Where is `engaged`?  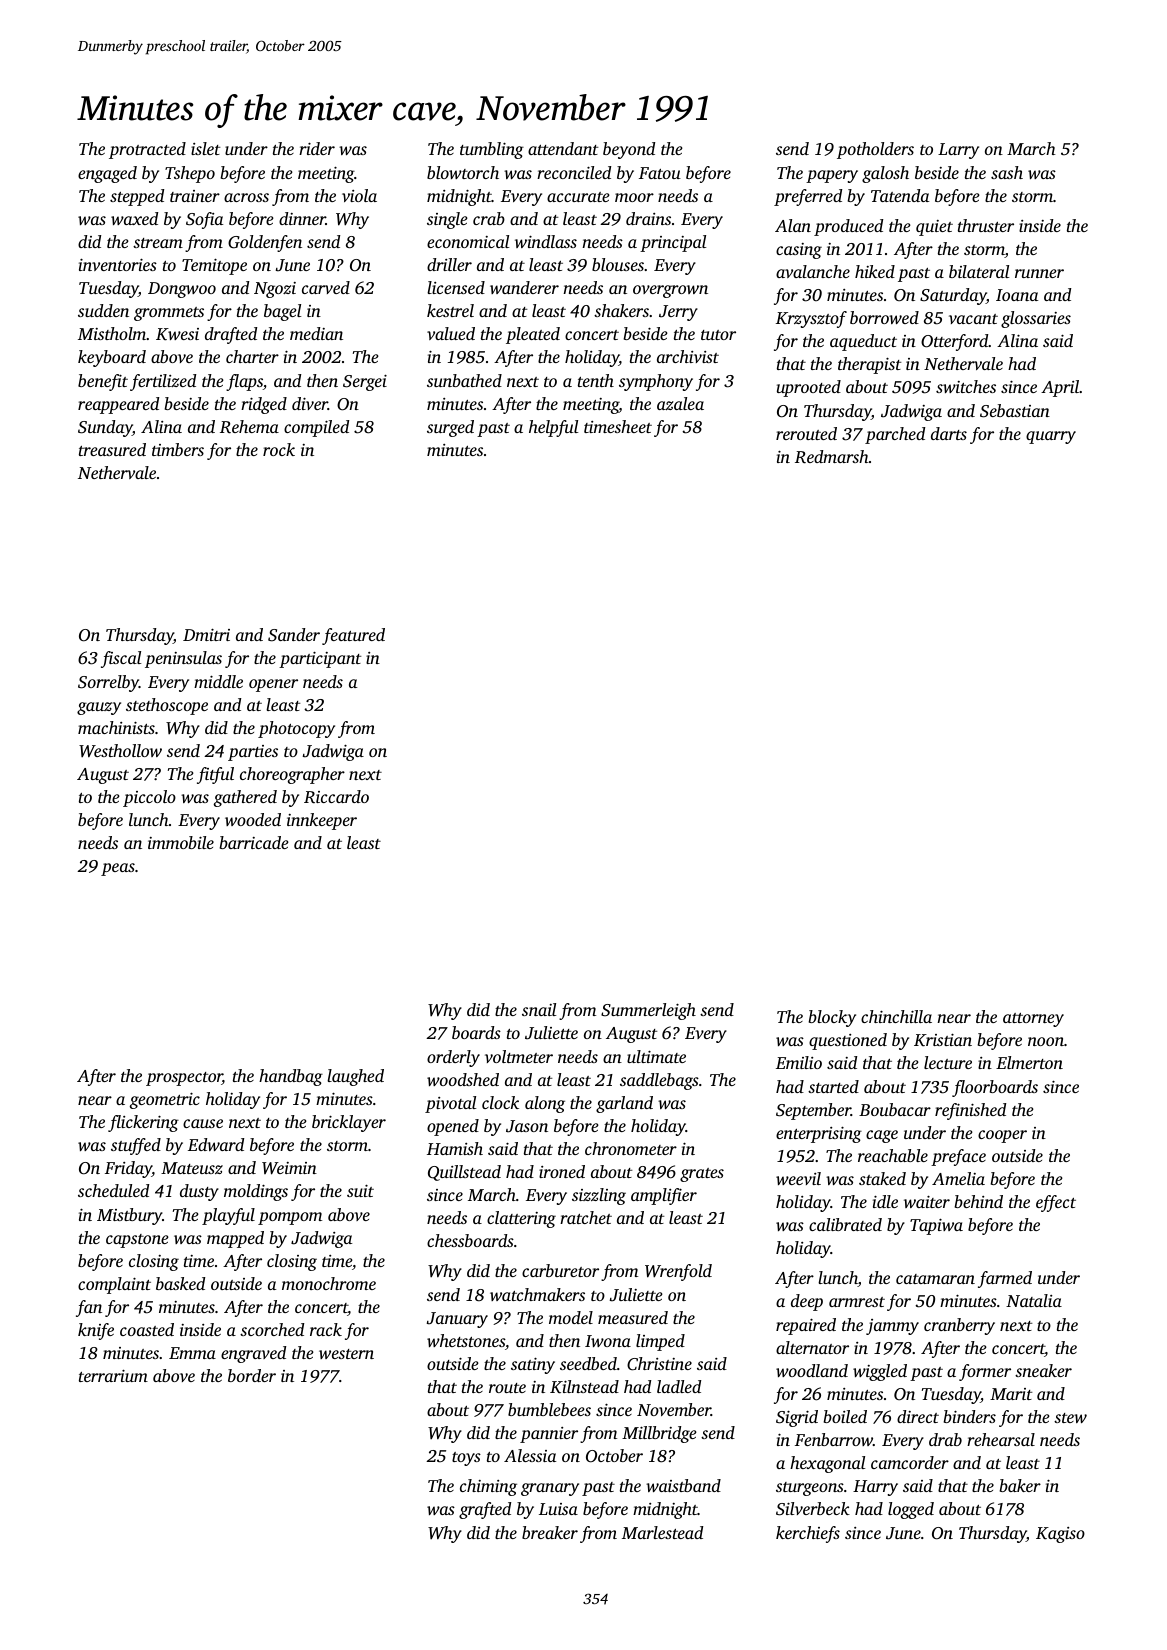
engaged is located at coordinates (107, 174).
